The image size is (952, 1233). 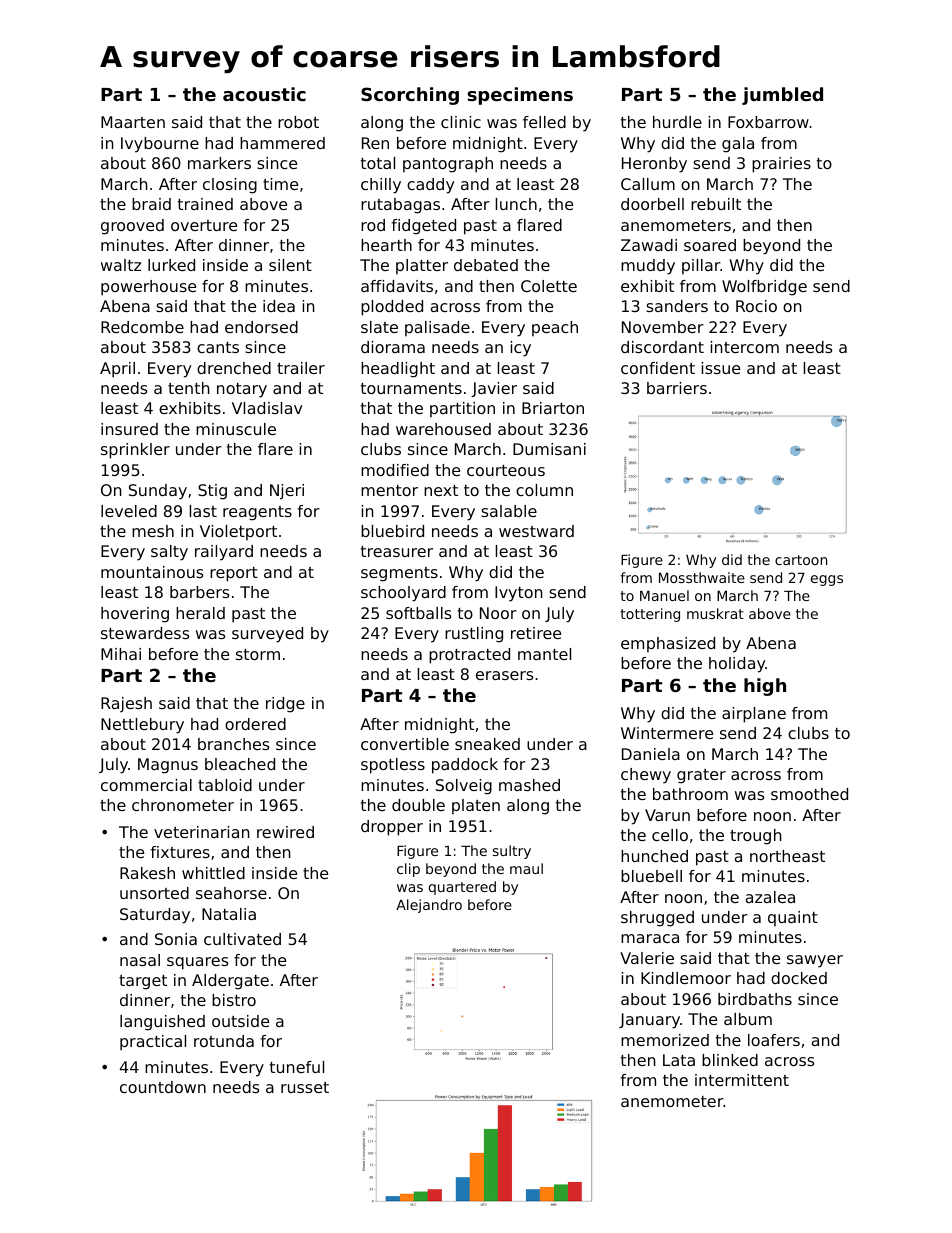 I want to click on tottering, so click(x=650, y=615).
